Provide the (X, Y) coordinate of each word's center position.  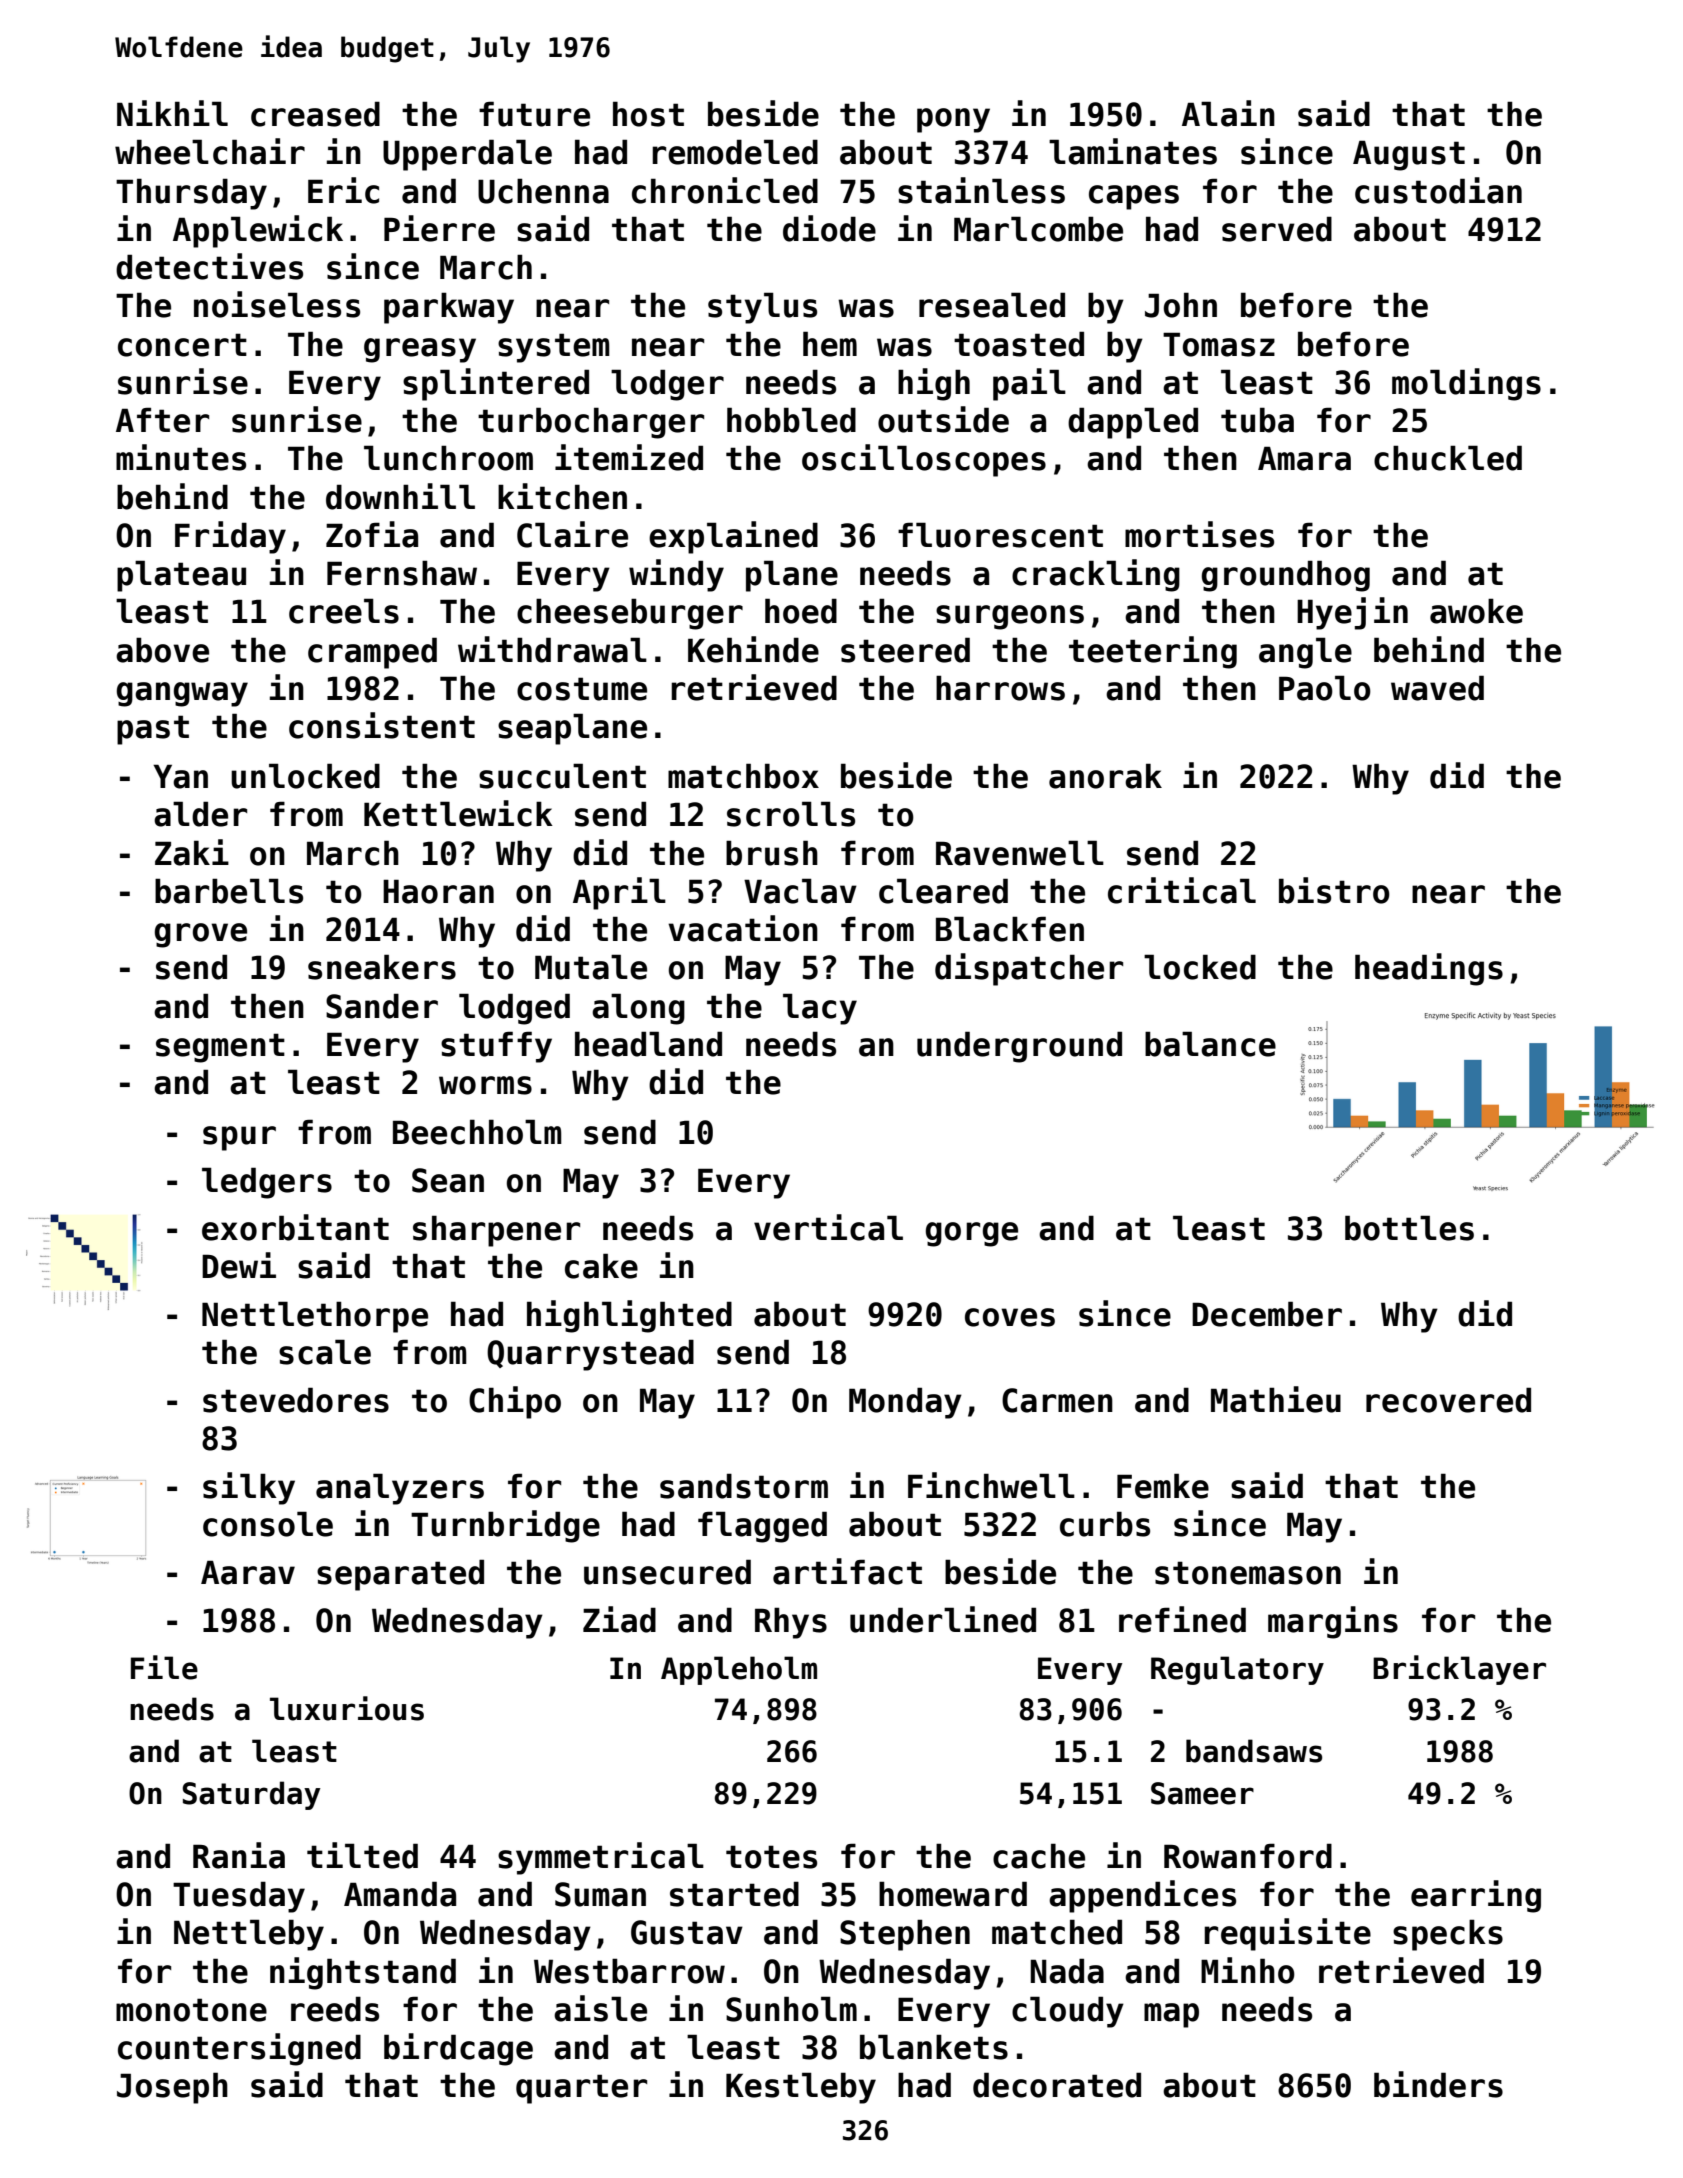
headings (1429, 969)
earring (1476, 1896)
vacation (743, 928)
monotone (191, 2010)
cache (1039, 1856)
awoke (1476, 611)
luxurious (347, 1708)
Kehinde (753, 649)
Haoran (438, 891)
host (648, 114)
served (1277, 229)
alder (200, 814)
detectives (209, 266)
